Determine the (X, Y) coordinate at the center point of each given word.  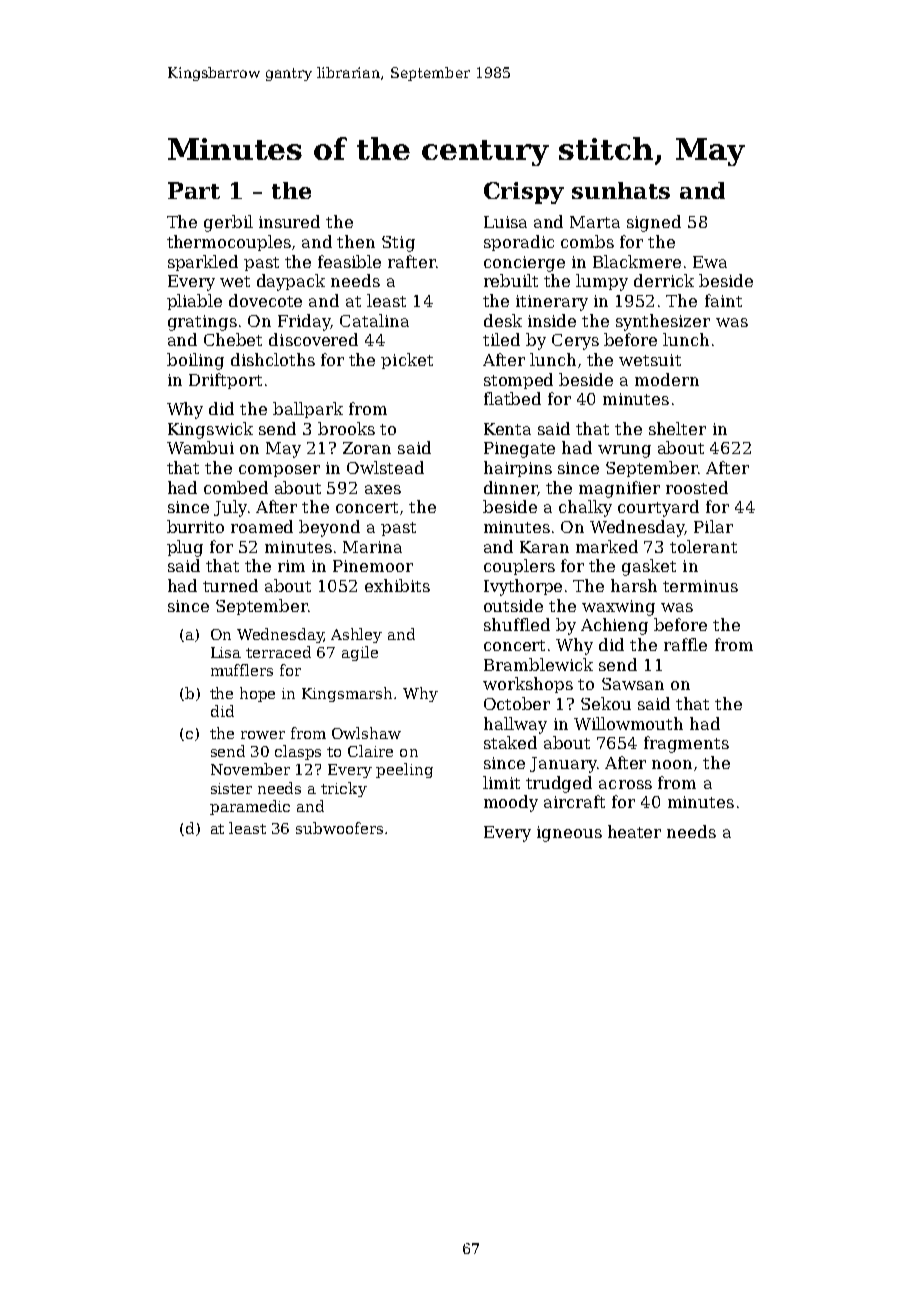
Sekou (606, 703)
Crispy (524, 193)
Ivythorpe (523, 587)
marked (607, 546)
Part (194, 190)
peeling (404, 770)
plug (185, 548)
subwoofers (339, 828)
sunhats (621, 190)
